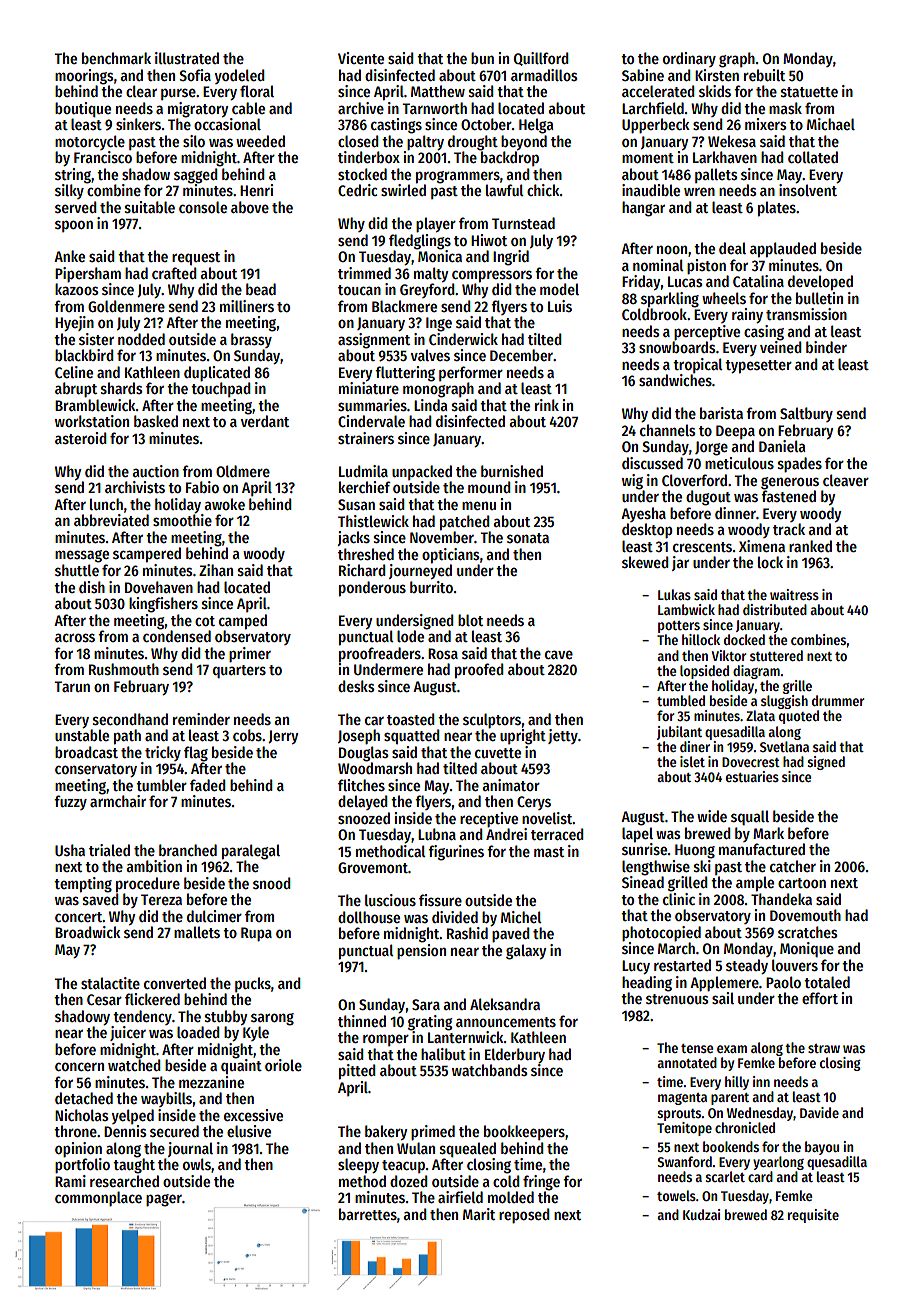  I want to click on sagged, so click(196, 176).
